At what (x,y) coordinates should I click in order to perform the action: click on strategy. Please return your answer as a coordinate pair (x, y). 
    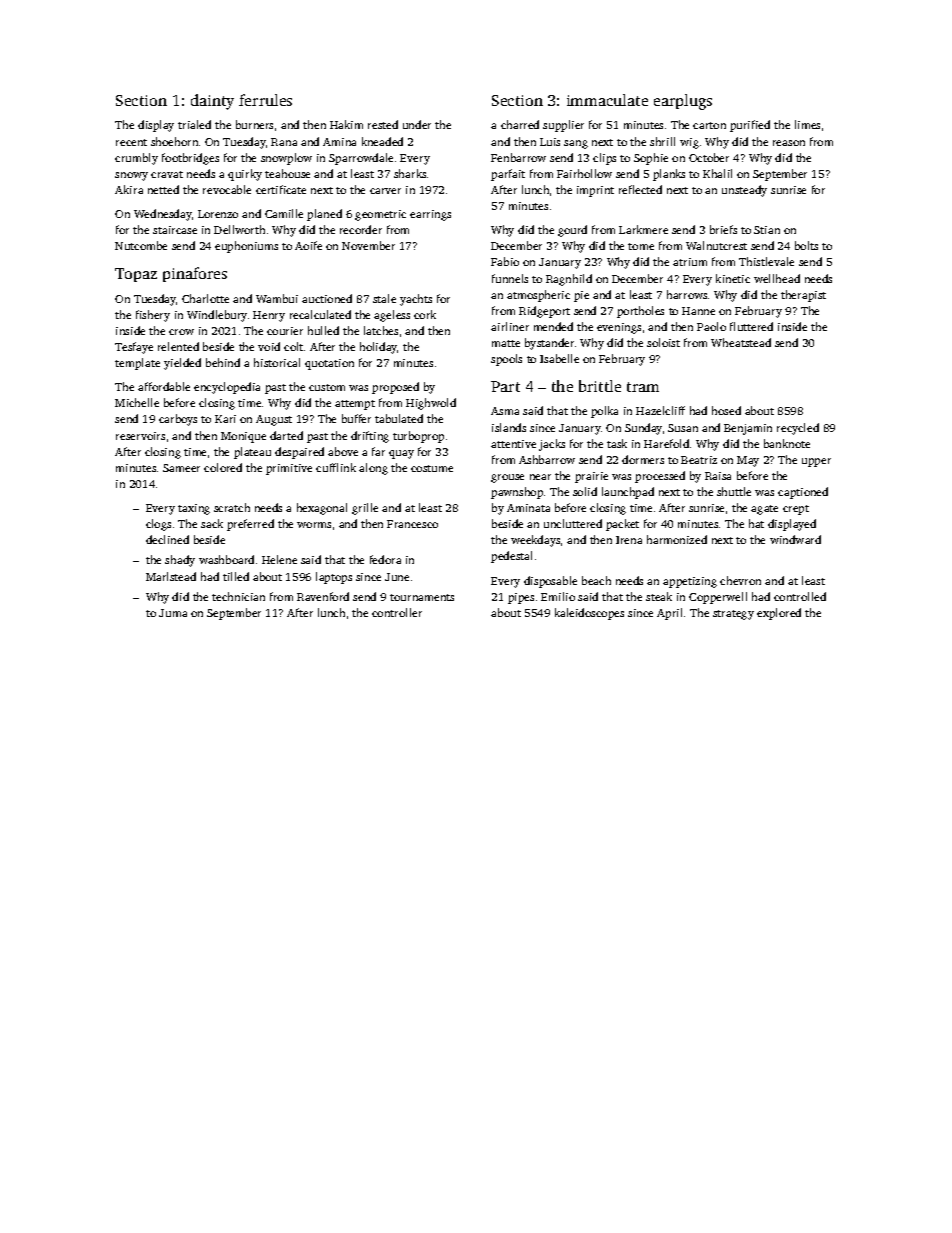
    Looking at the image, I should click on (733, 615).
